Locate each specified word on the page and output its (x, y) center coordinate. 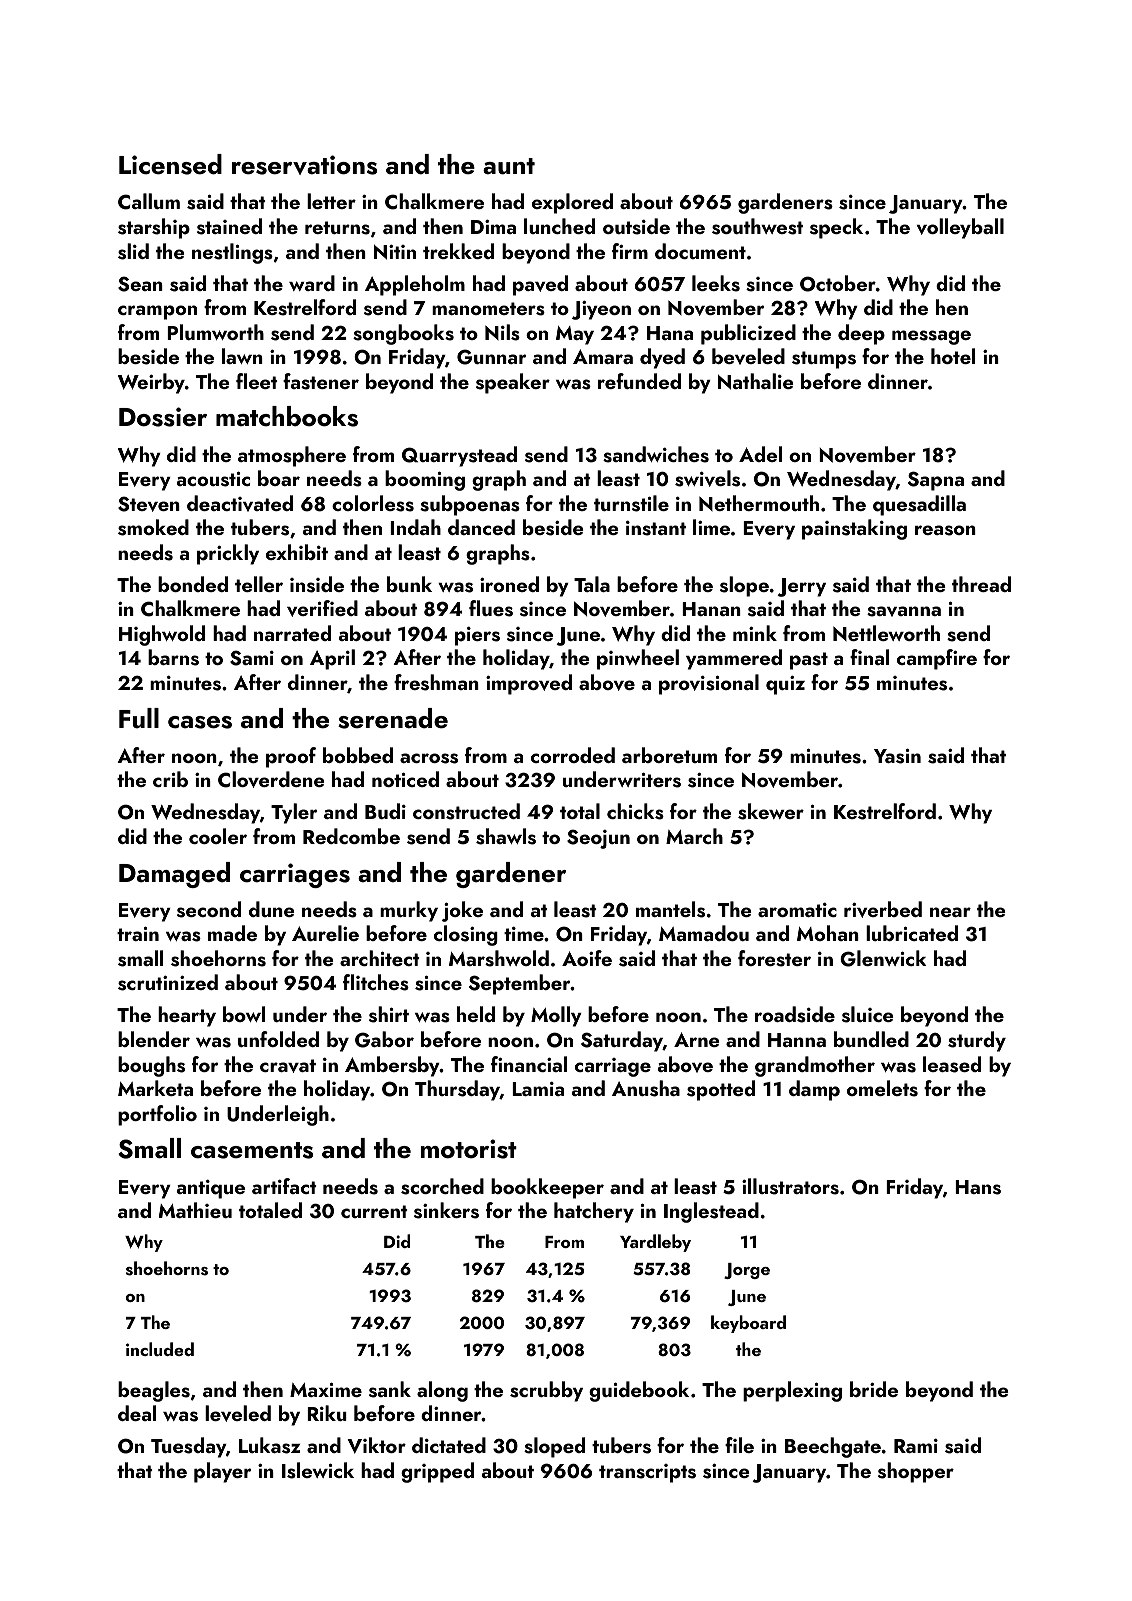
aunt (509, 166)
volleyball (960, 228)
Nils (502, 332)
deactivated (240, 503)
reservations (304, 165)
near (950, 912)
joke (462, 911)
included (160, 1349)
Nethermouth (759, 503)
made (232, 933)
